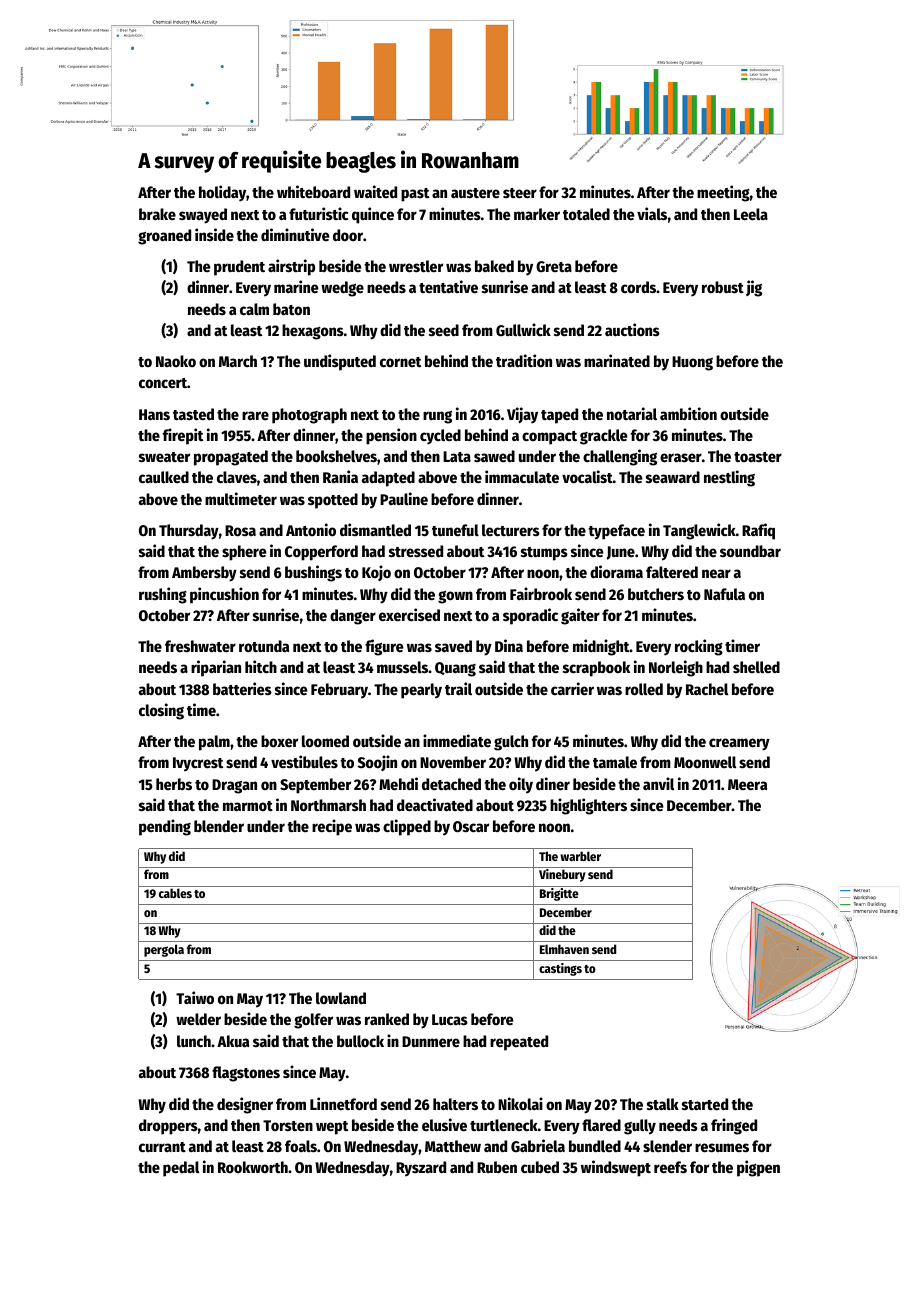 Image resolution: width=924 pixels, height=1314 pixels. I want to click on Huong, so click(692, 363).
